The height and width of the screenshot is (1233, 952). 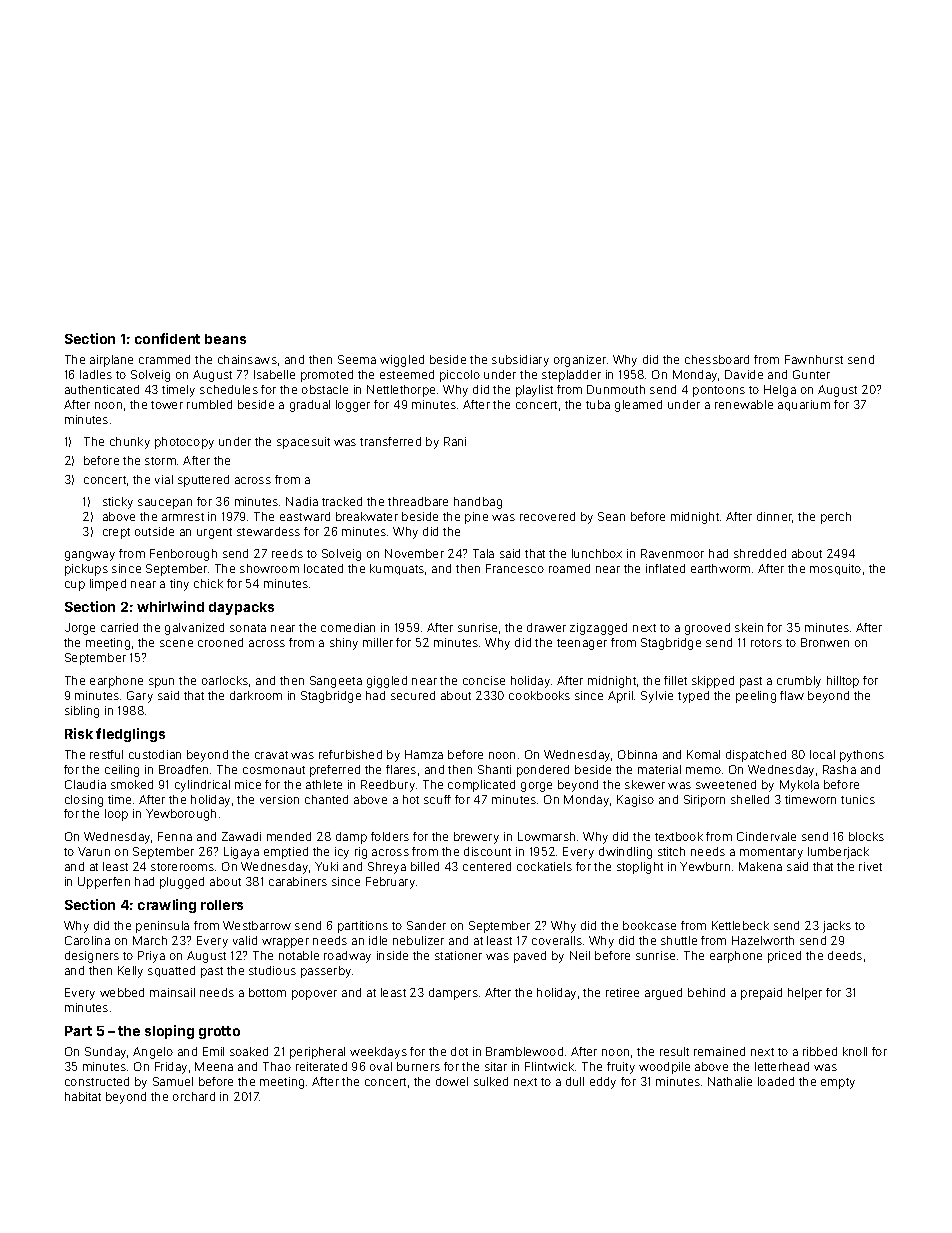 I want to click on transferred, so click(x=390, y=441).
